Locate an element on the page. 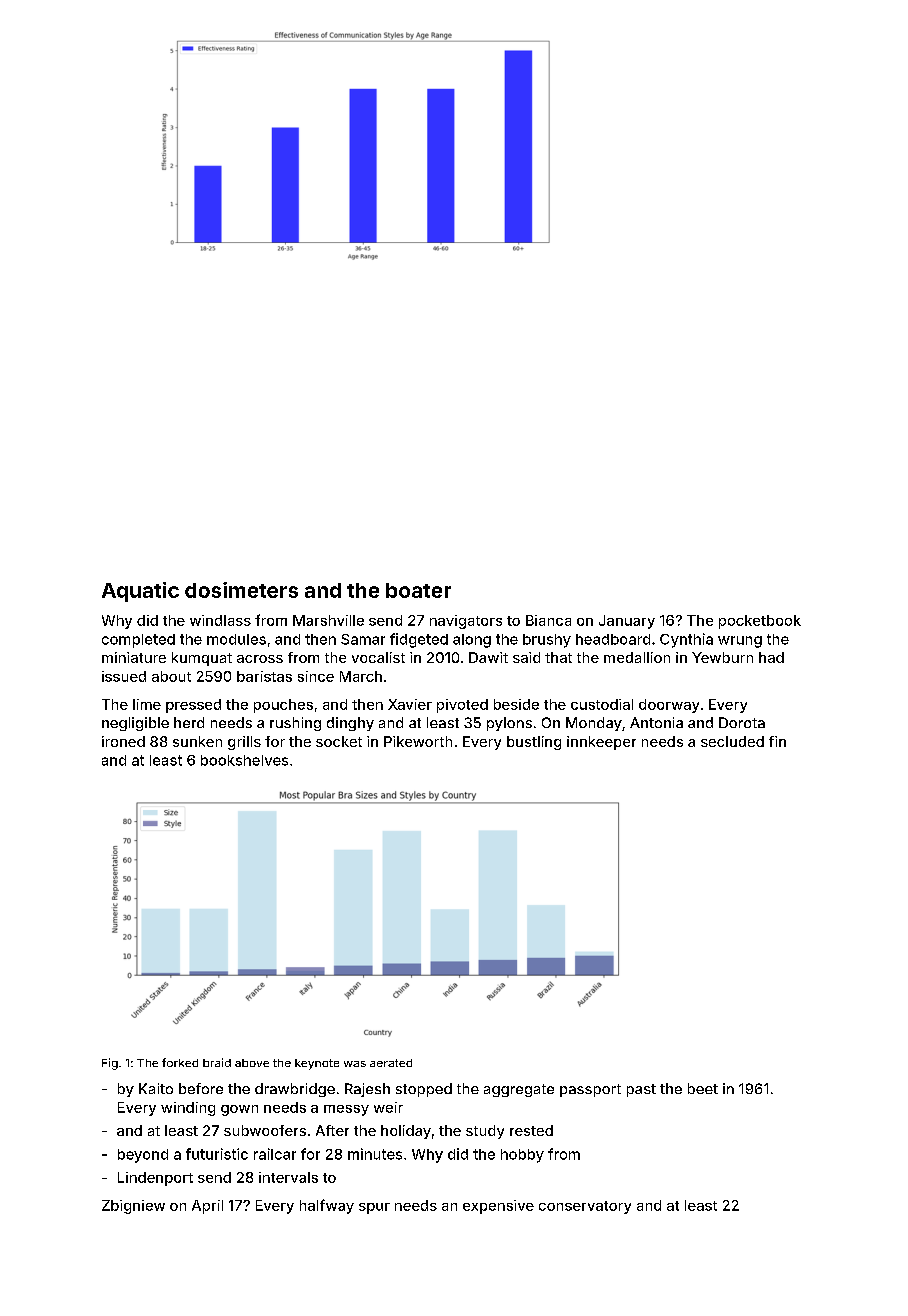 The image size is (908, 1316). Bianca is located at coordinates (548, 620).
